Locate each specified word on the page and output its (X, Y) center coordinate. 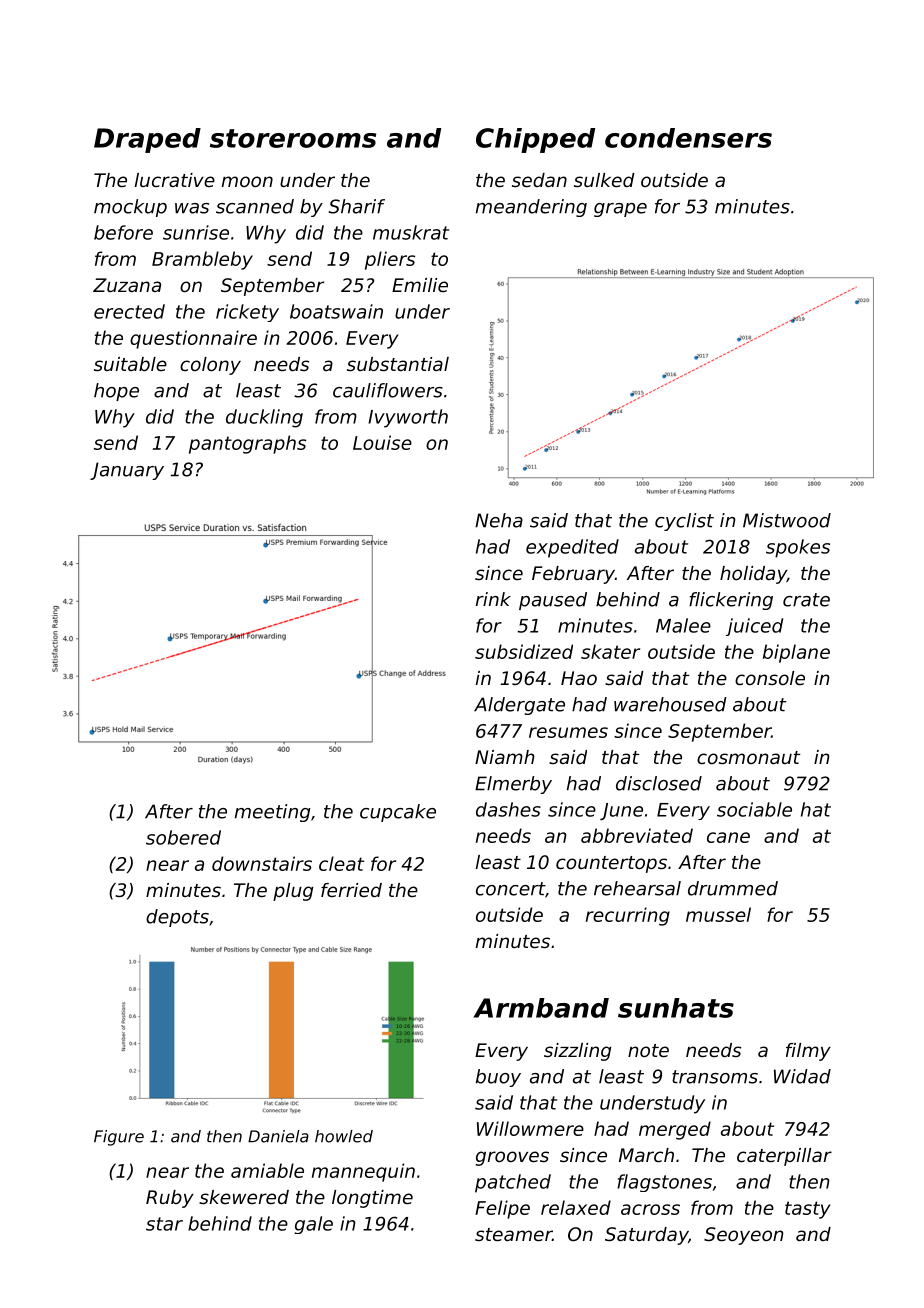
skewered (244, 1197)
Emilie (420, 285)
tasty (808, 1210)
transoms (715, 1077)
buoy (498, 1078)
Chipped (535, 140)
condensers (688, 138)
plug (293, 892)
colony (210, 366)
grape (620, 210)
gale (313, 1225)
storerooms (293, 138)
